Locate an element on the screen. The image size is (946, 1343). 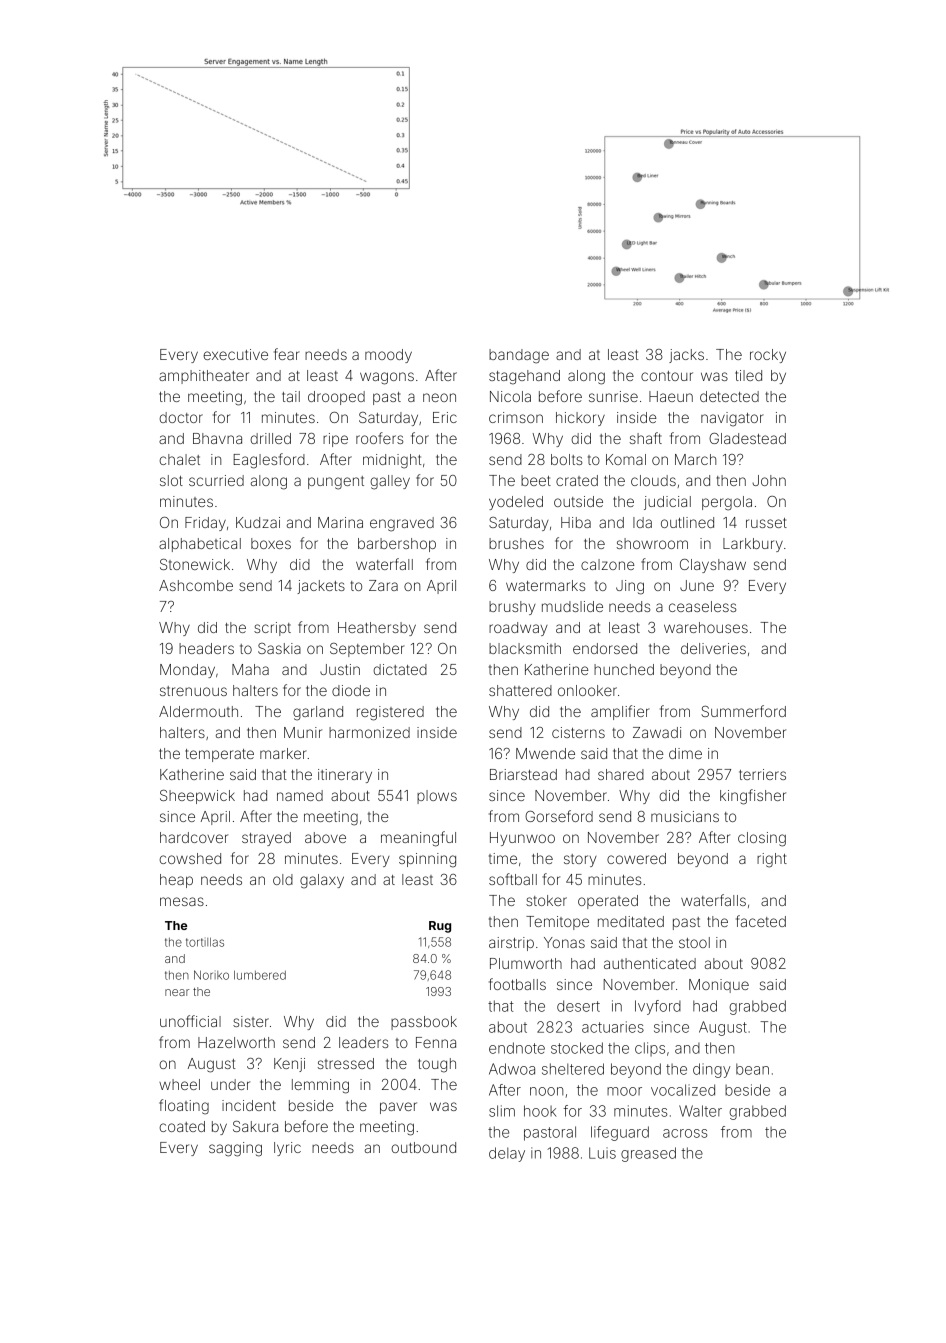
tiled is located at coordinates (748, 375).
